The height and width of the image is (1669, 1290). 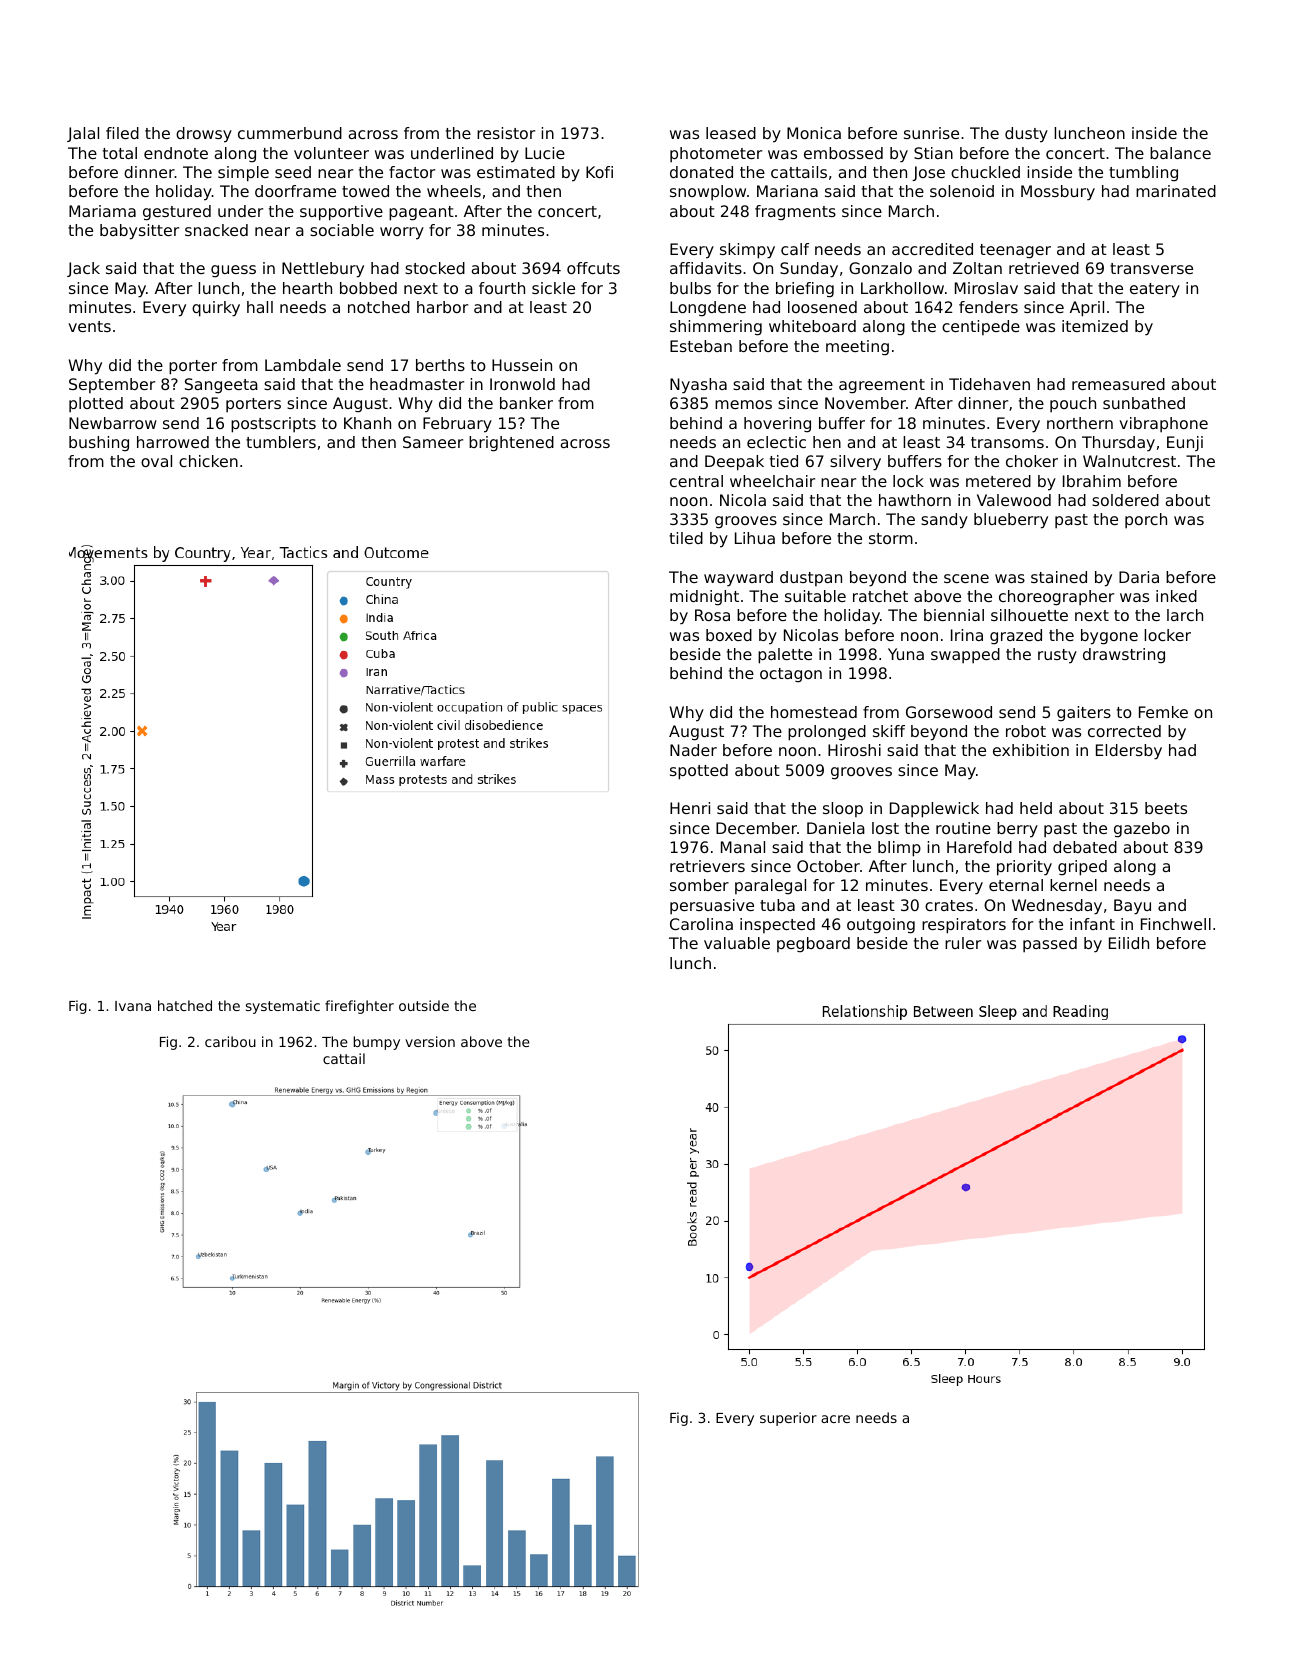 What do you see at coordinates (156, 461) in the image?
I see `oval` at bounding box center [156, 461].
